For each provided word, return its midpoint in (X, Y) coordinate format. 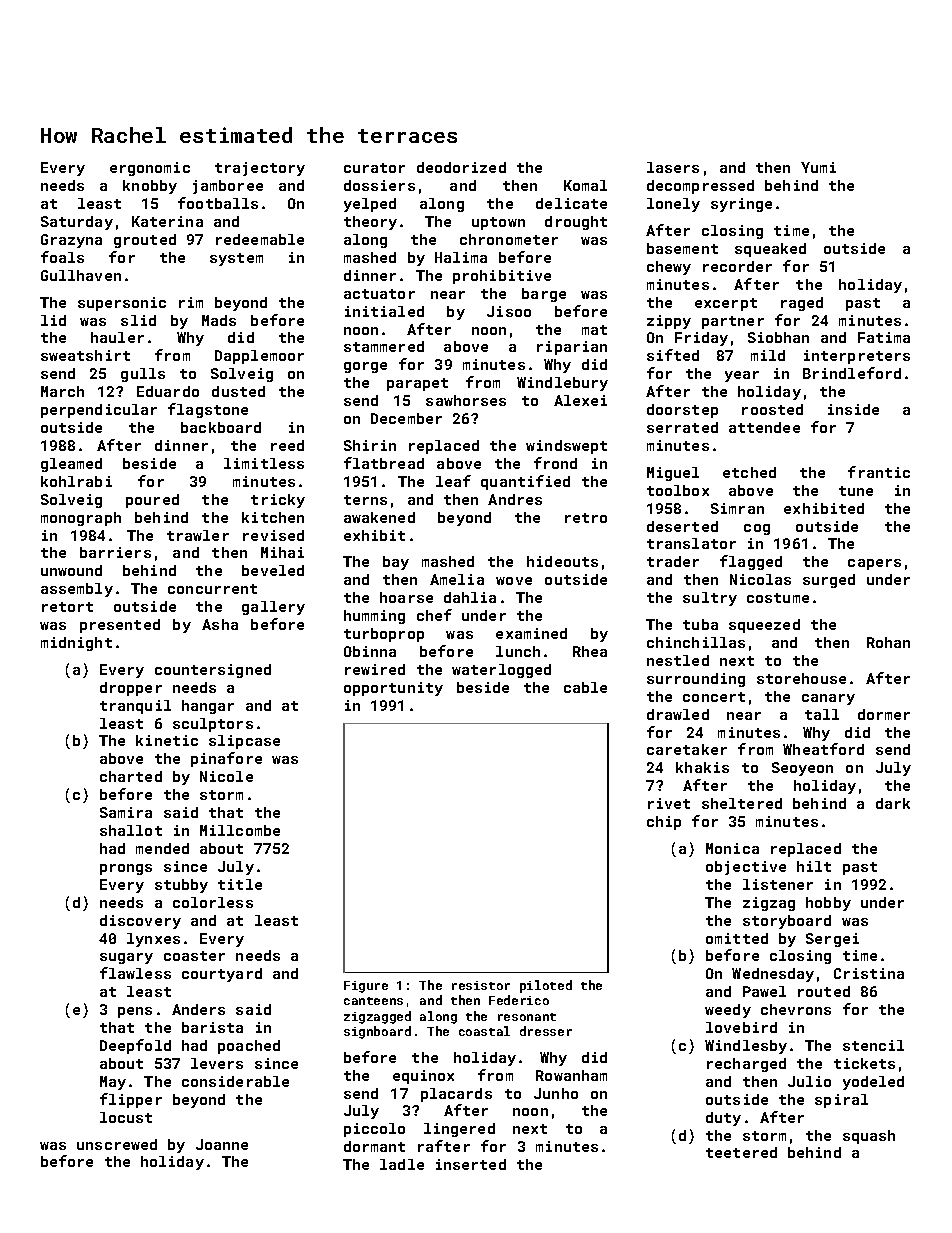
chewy (669, 268)
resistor (481, 985)
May (113, 1083)
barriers (115, 552)
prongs (126, 869)
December (406, 418)
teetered (741, 1152)
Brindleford (852, 373)
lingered (459, 1130)
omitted (737, 938)
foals (62, 257)
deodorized (461, 167)
